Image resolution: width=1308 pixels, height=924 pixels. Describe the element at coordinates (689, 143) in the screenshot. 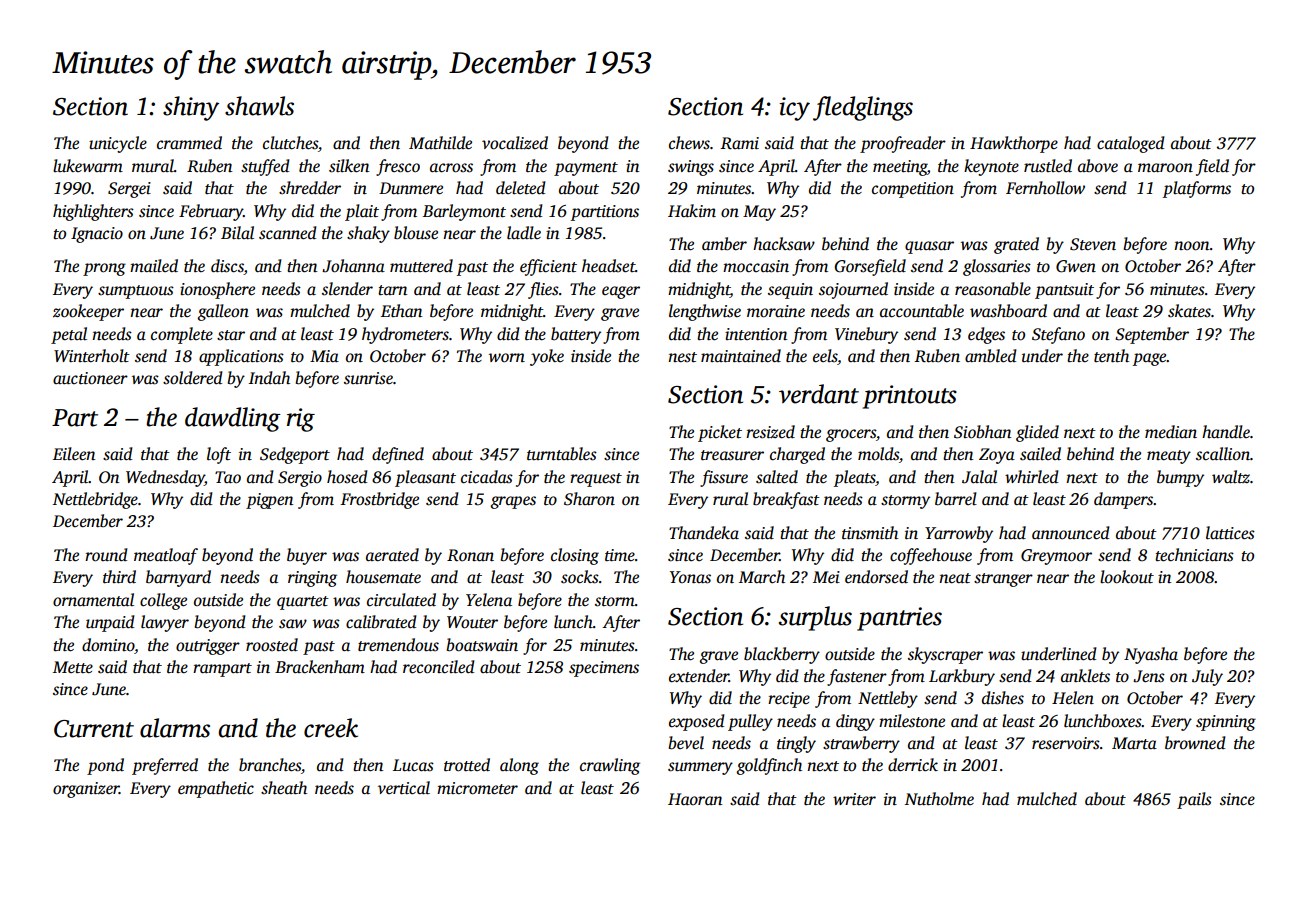

I see `chews` at that location.
